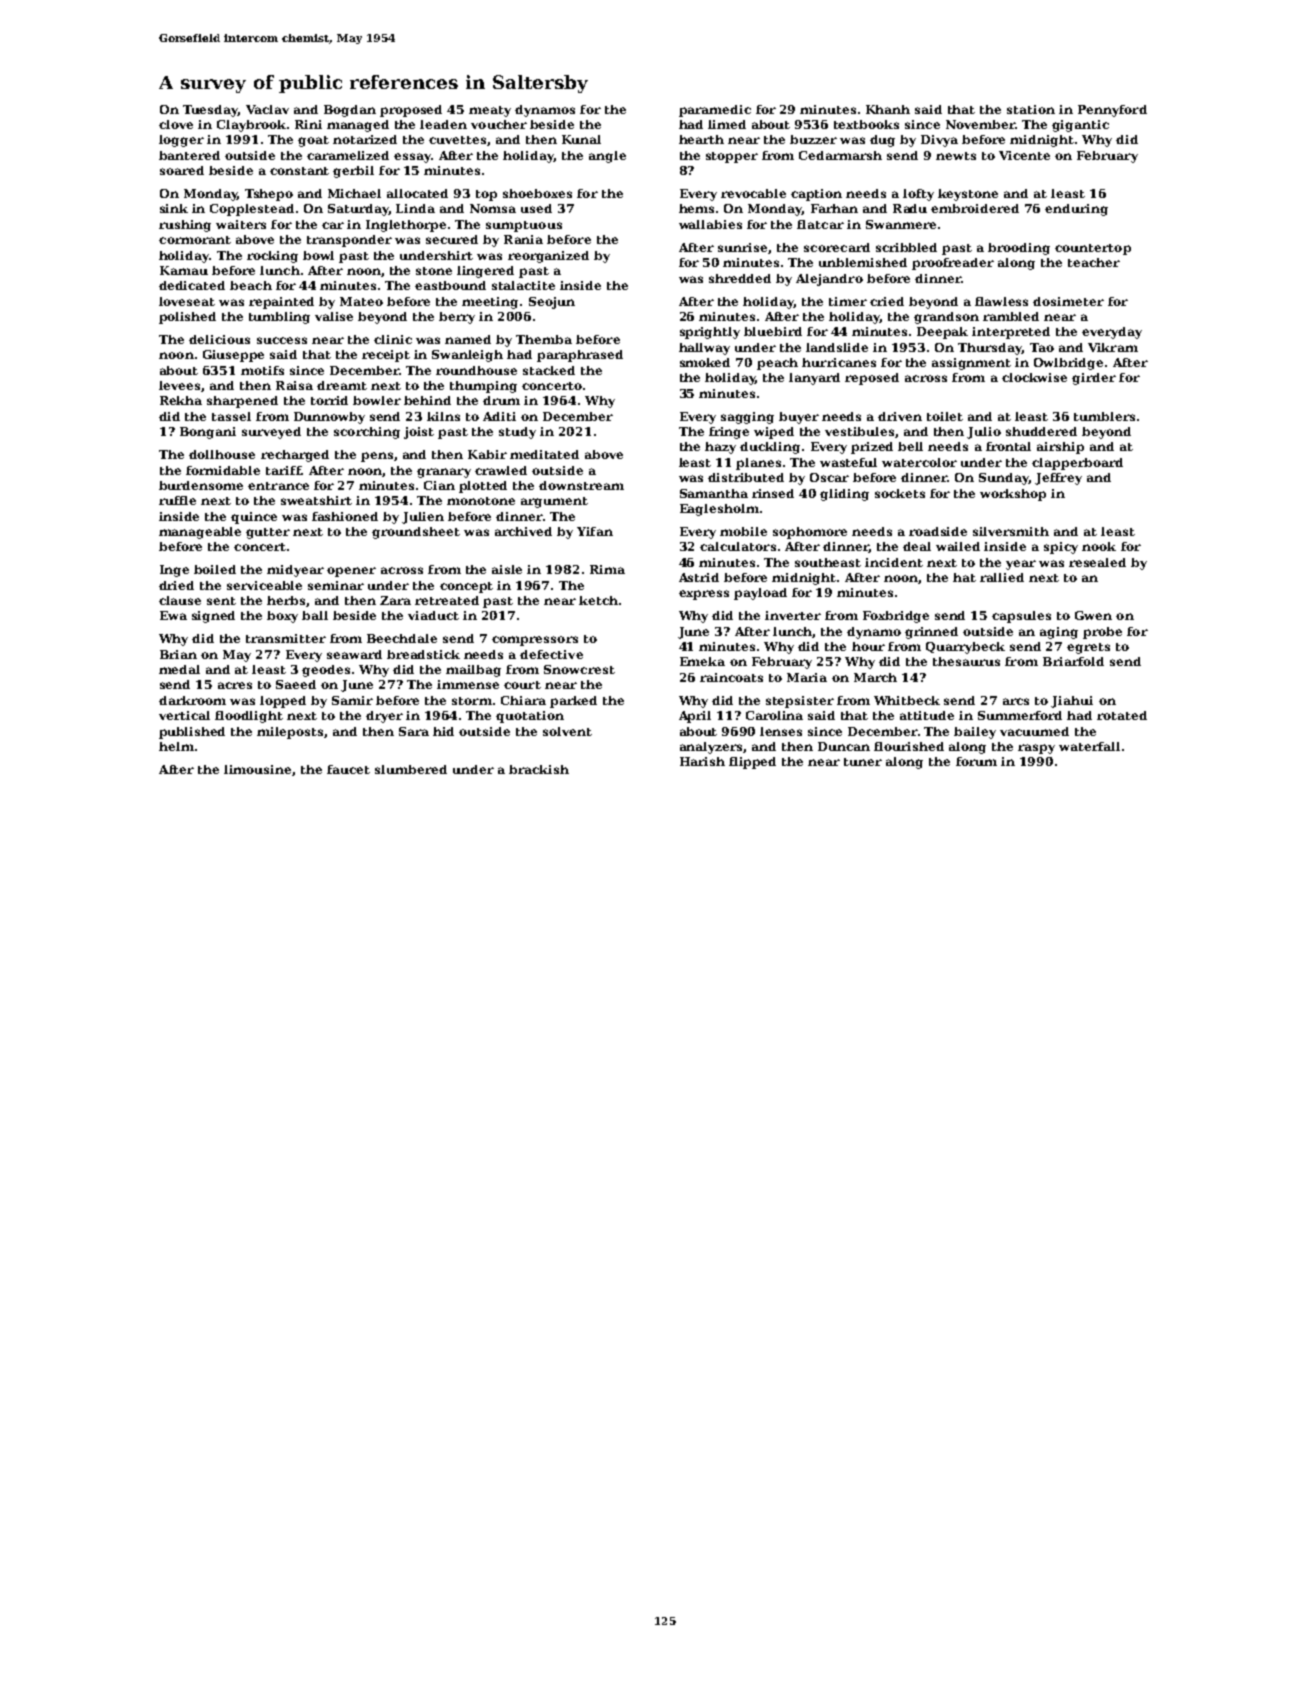 This screenshot has width=1308, height=1692. Describe the element at coordinates (351, 572) in the screenshot. I see `opener` at that location.
